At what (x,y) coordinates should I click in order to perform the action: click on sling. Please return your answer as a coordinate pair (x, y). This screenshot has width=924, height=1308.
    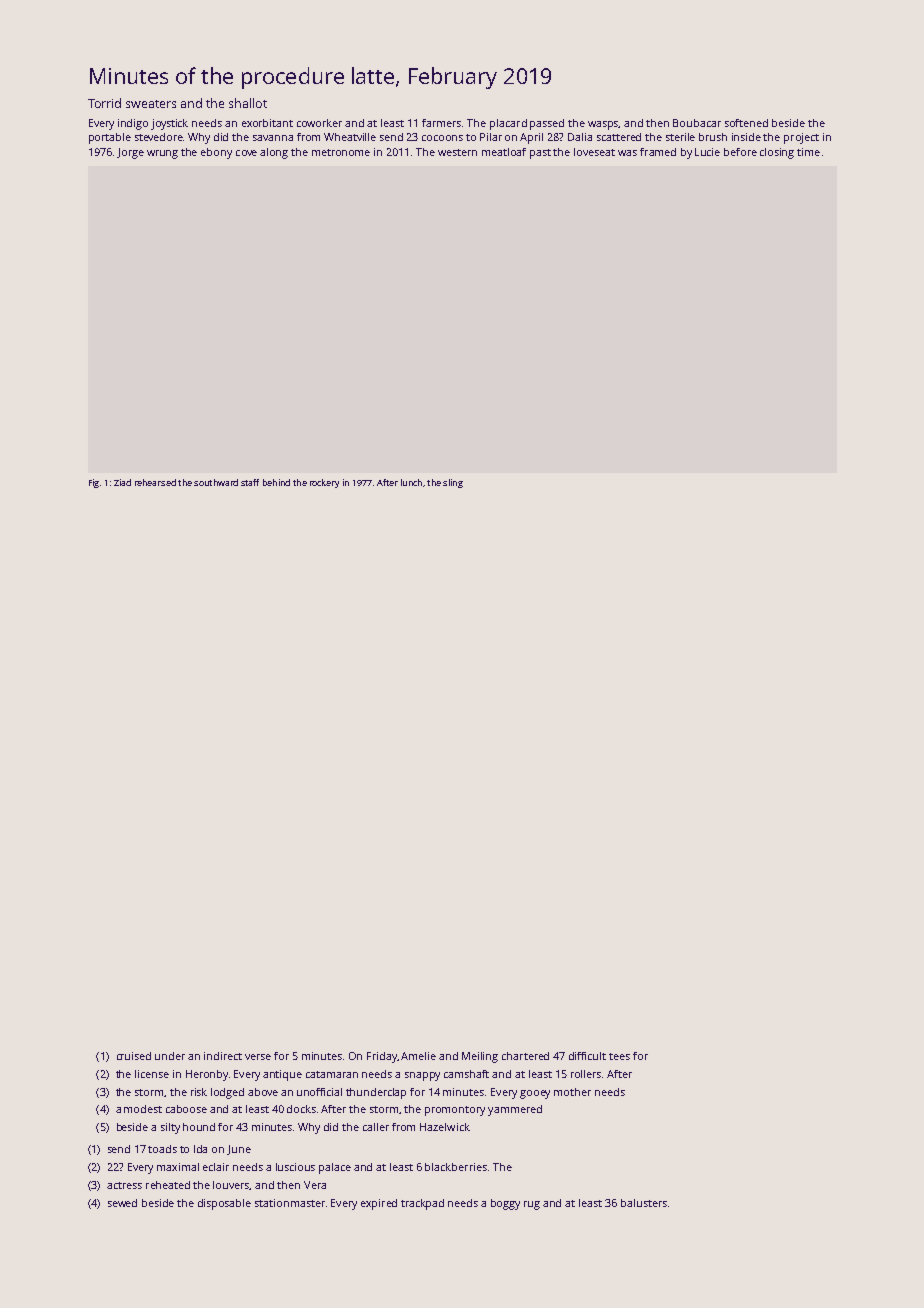
    Looking at the image, I should click on (453, 483).
